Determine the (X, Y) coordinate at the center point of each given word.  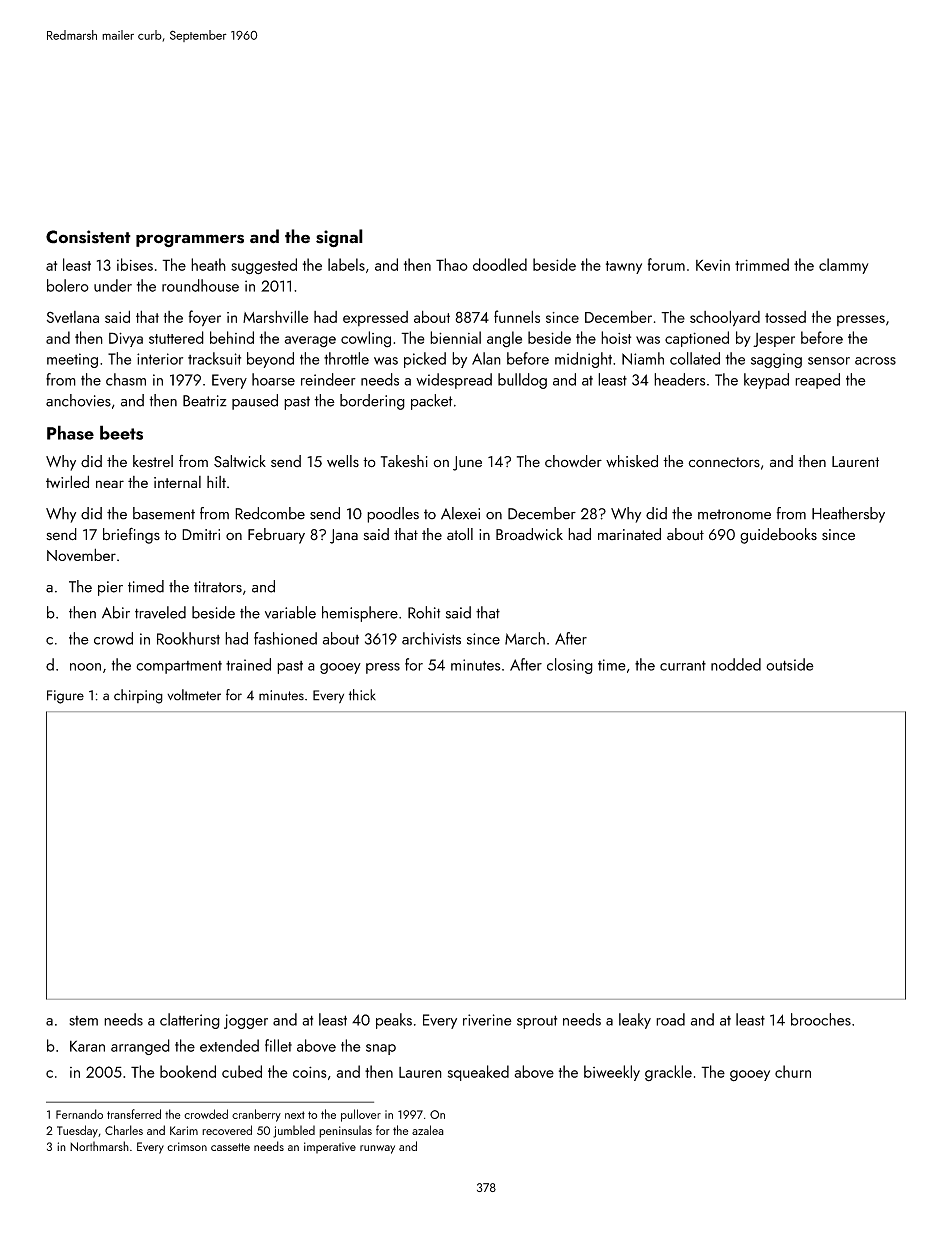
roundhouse (200, 285)
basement (164, 513)
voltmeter (194, 695)
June (467, 463)
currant (683, 665)
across (875, 361)
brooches (821, 1019)
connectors (724, 462)
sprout (537, 1022)
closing (570, 666)
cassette (230, 1147)
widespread (454, 381)
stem (83, 1021)
